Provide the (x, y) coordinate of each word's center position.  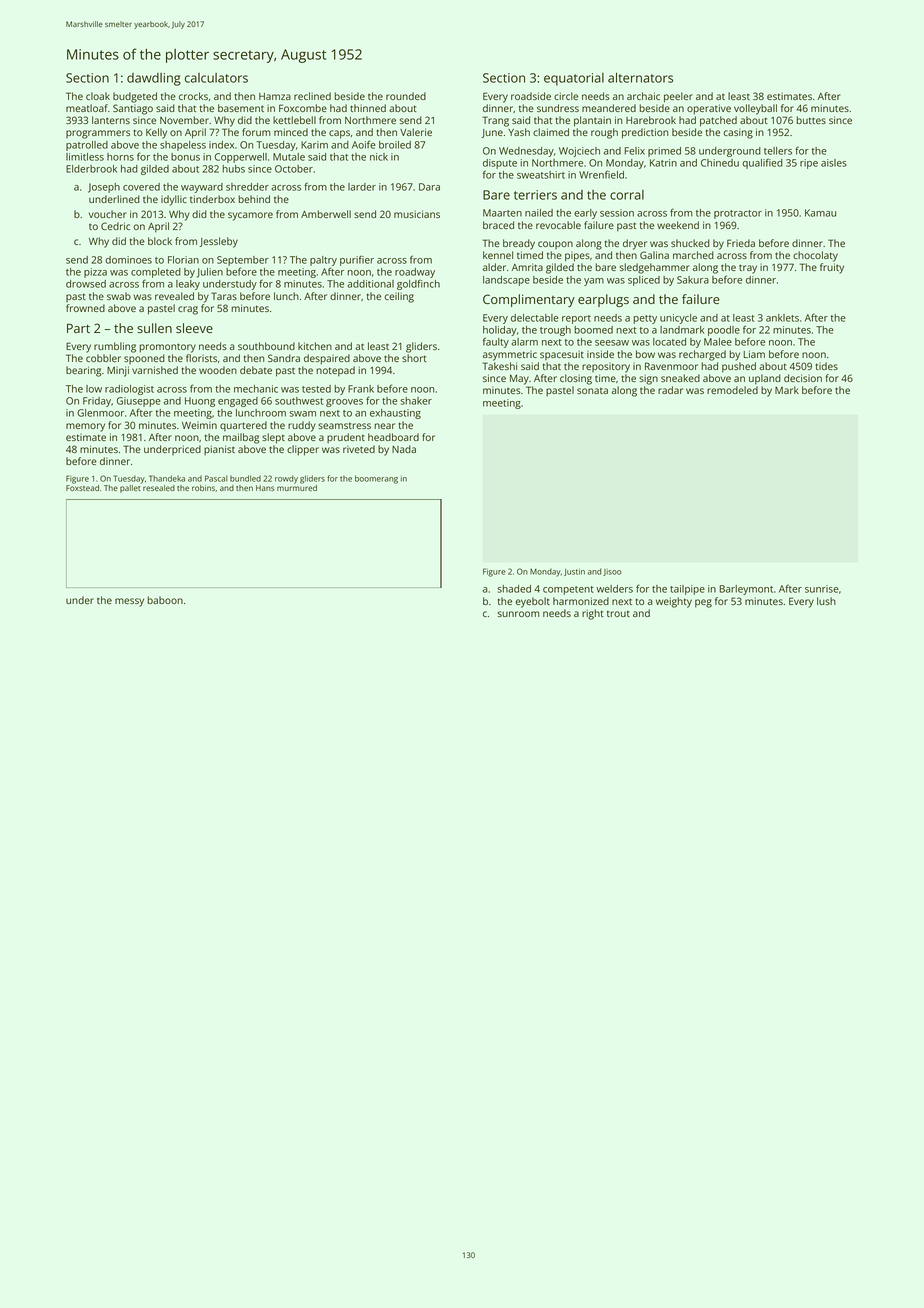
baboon (165, 600)
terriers (535, 195)
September (243, 261)
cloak (98, 96)
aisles (834, 163)
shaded (514, 589)
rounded (406, 96)
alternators (640, 77)
